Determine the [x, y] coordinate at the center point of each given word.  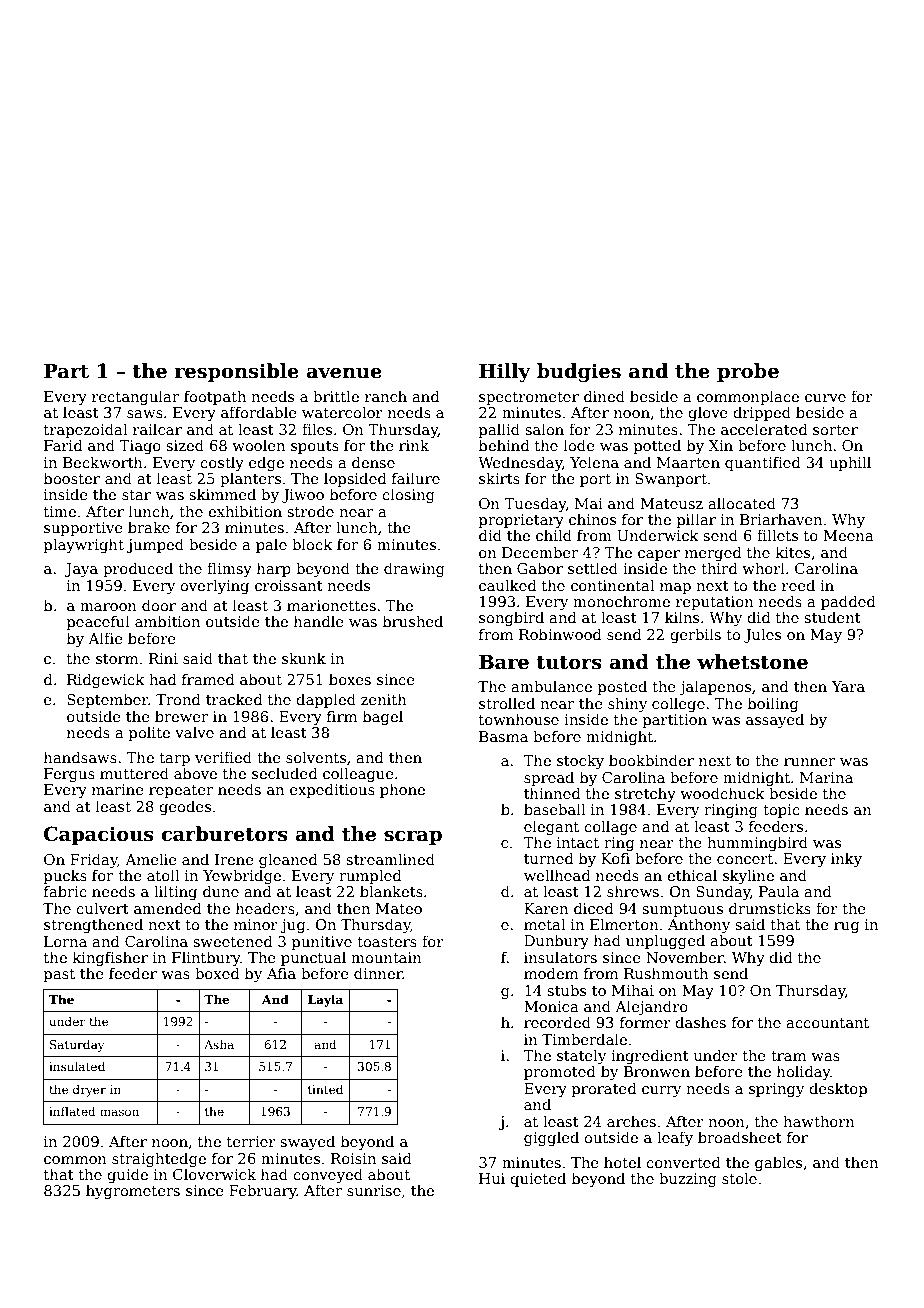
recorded [557, 1022]
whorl [763, 568]
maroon [108, 607]
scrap [413, 837]
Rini [163, 658]
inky [846, 859]
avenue [344, 373]
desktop [838, 1089]
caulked [508, 585]
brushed [413, 621]
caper [659, 555]
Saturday [77, 1045]
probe [748, 372]
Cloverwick [214, 1174]
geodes [185, 807]
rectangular [135, 397]
